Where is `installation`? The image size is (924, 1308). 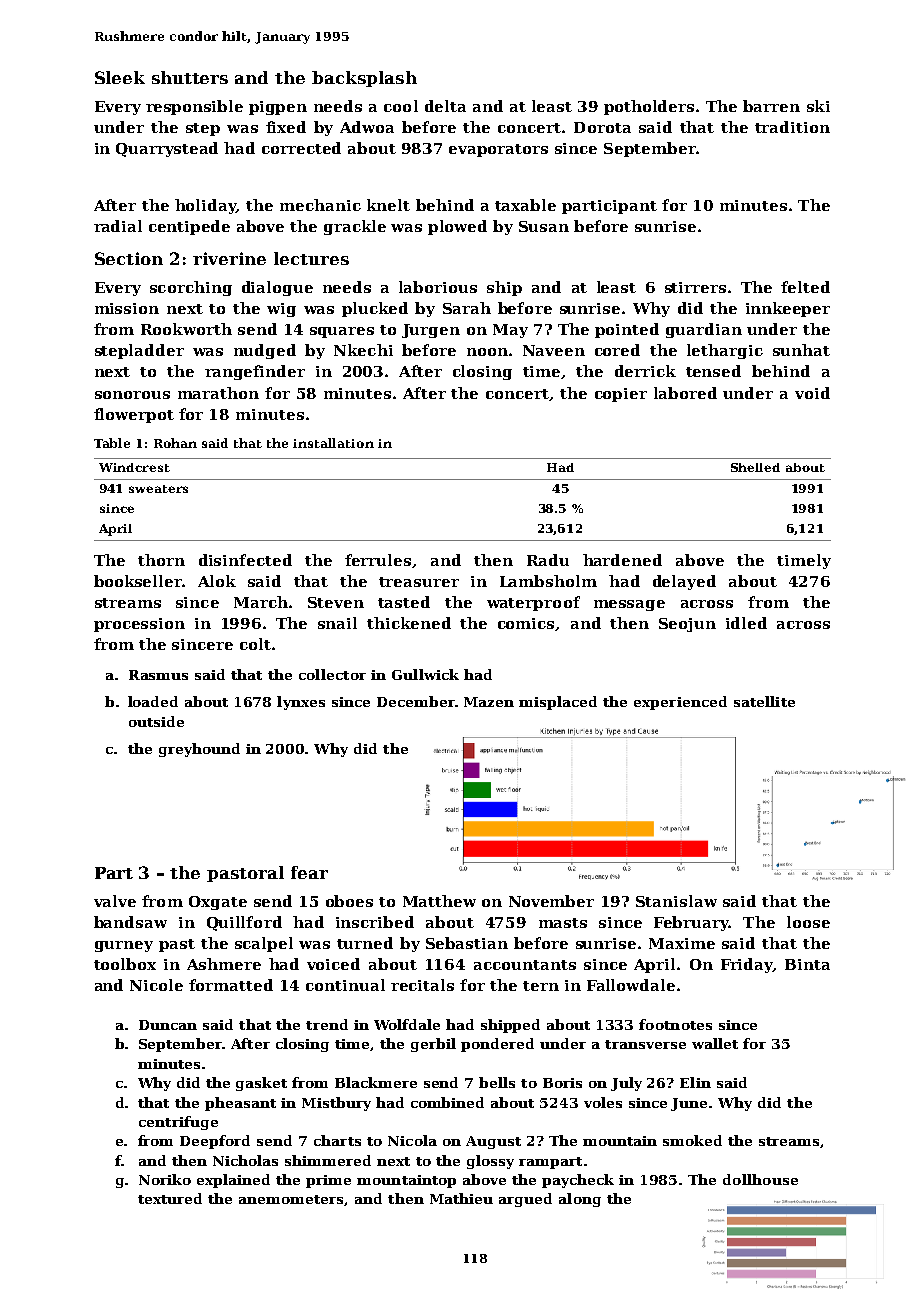 installation is located at coordinates (333, 443).
